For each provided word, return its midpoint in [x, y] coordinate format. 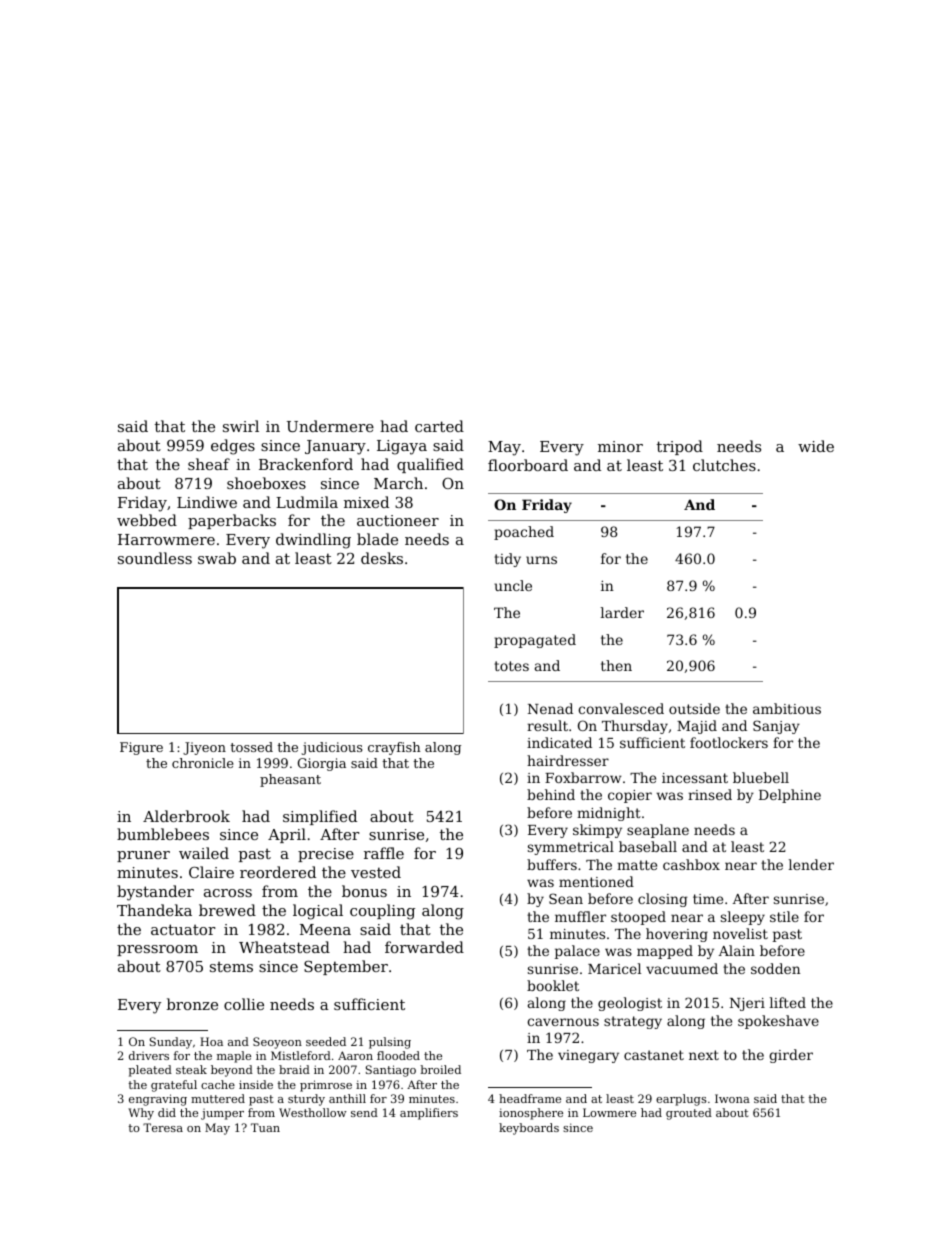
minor [620, 446]
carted [439, 426]
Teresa [163, 1127]
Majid [697, 727]
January [335, 447]
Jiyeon [204, 748]
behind [551, 794]
